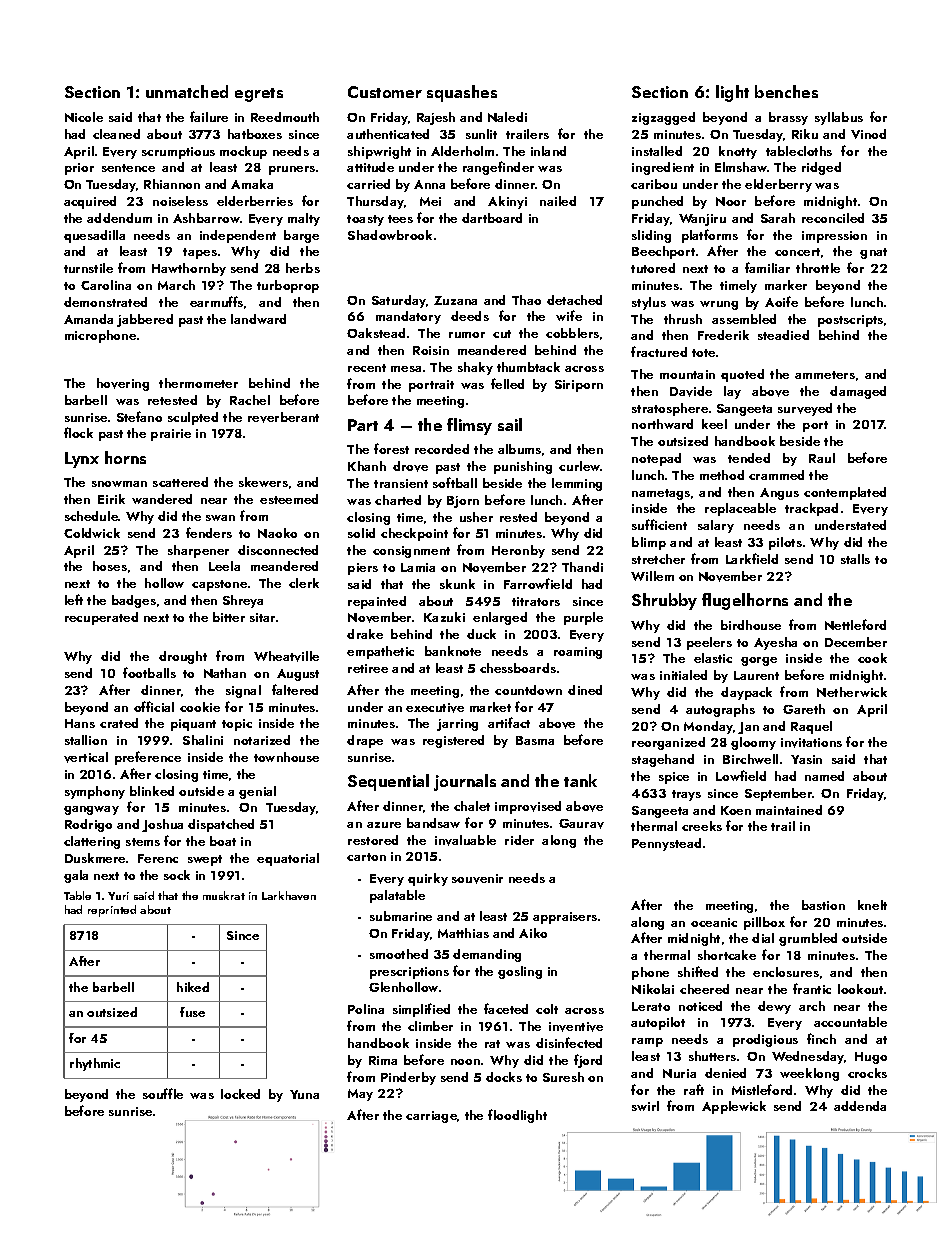 This screenshot has width=952, height=1233. What do you see at coordinates (225, 673) in the screenshot?
I see `Nathan` at bounding box center [225, 673].
